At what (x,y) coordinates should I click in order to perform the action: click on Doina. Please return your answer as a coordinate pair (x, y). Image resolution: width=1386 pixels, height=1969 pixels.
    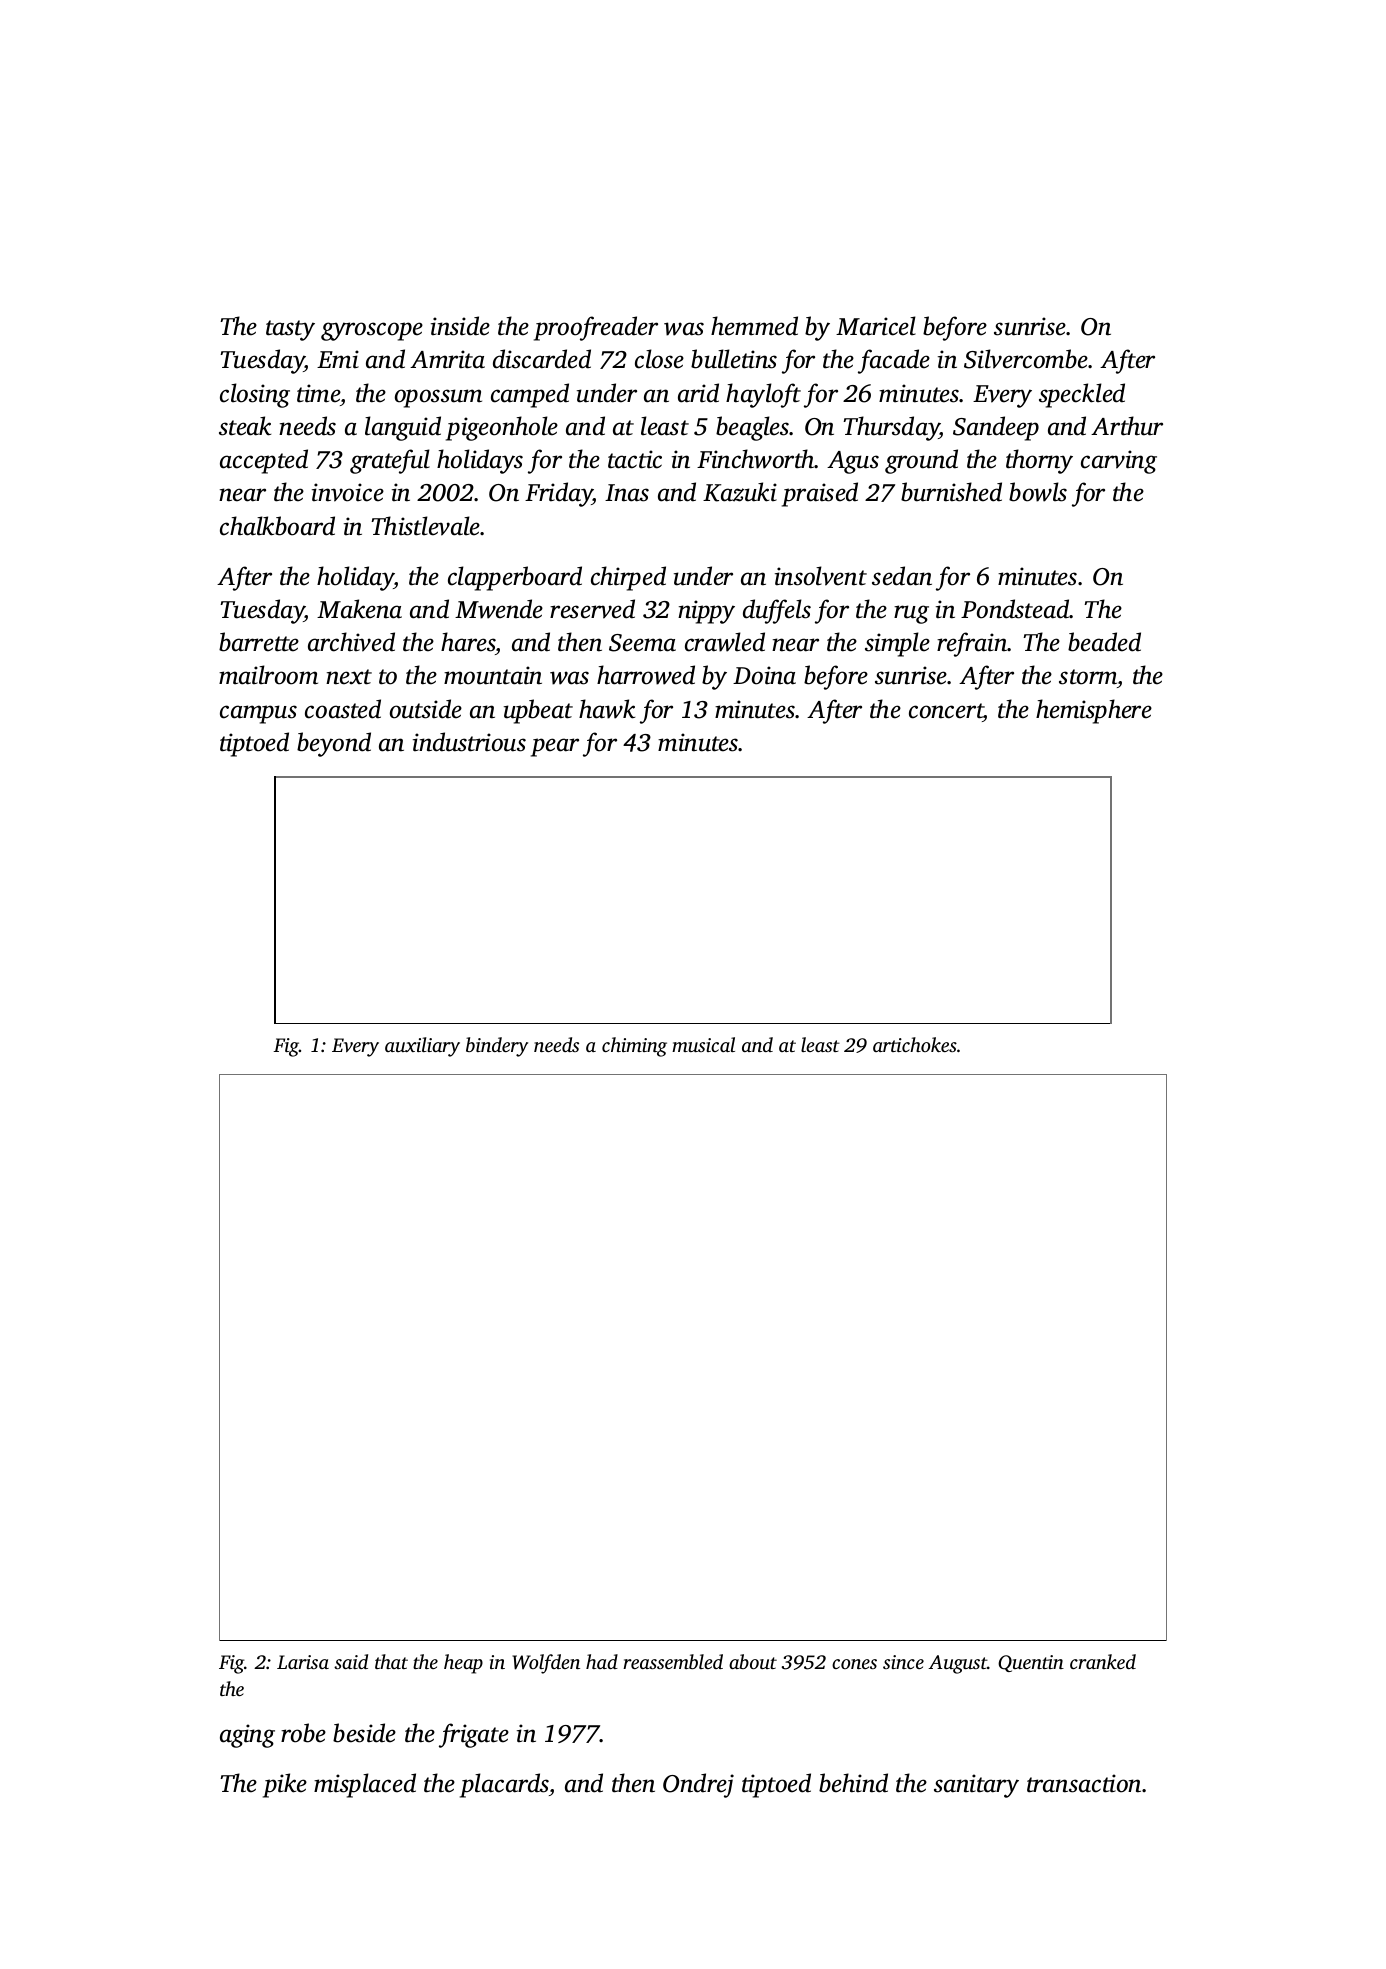
    Looking at the image, I should click on (764, 675).
